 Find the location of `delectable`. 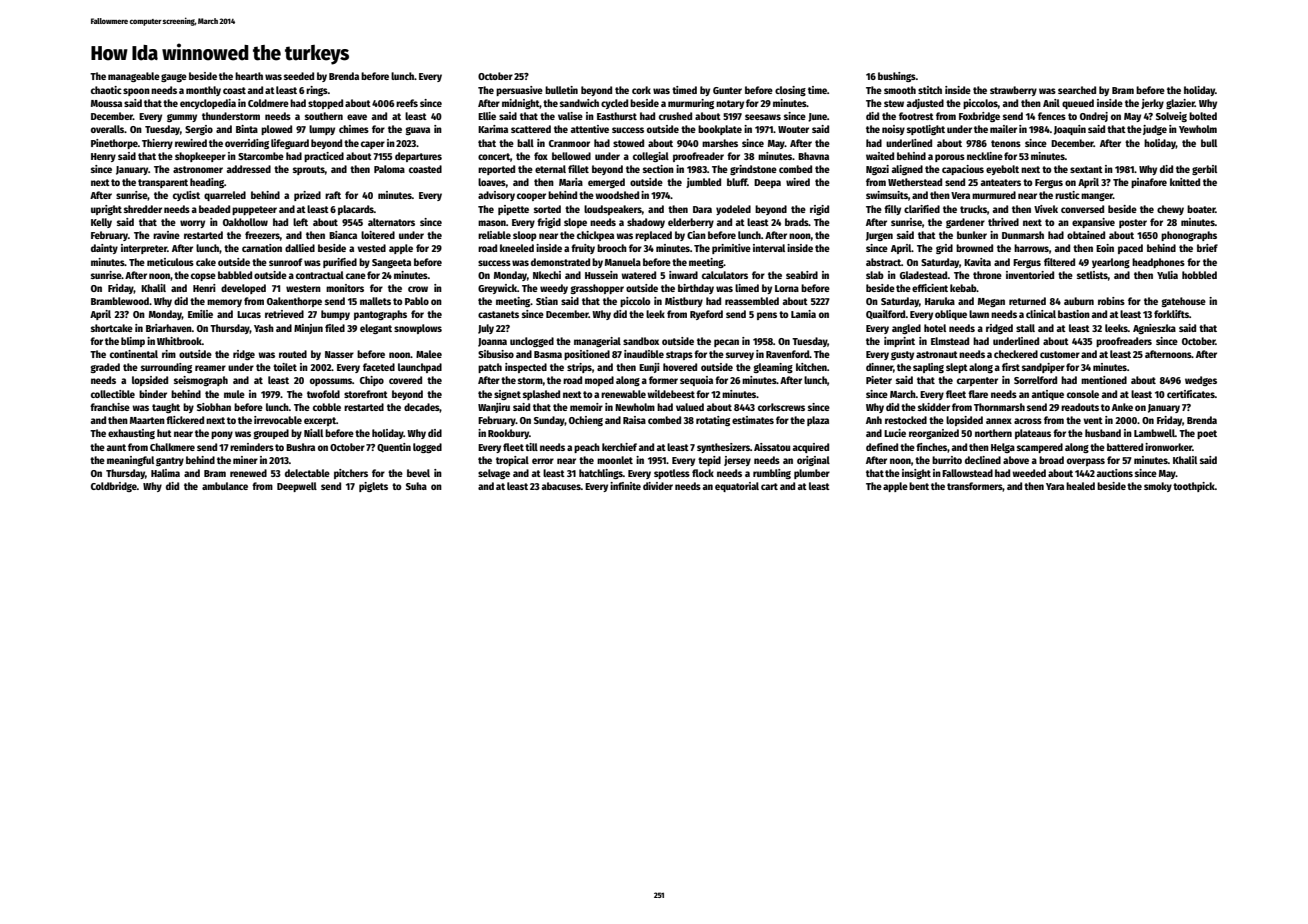

delectable is located at coordinates (307, 473).
